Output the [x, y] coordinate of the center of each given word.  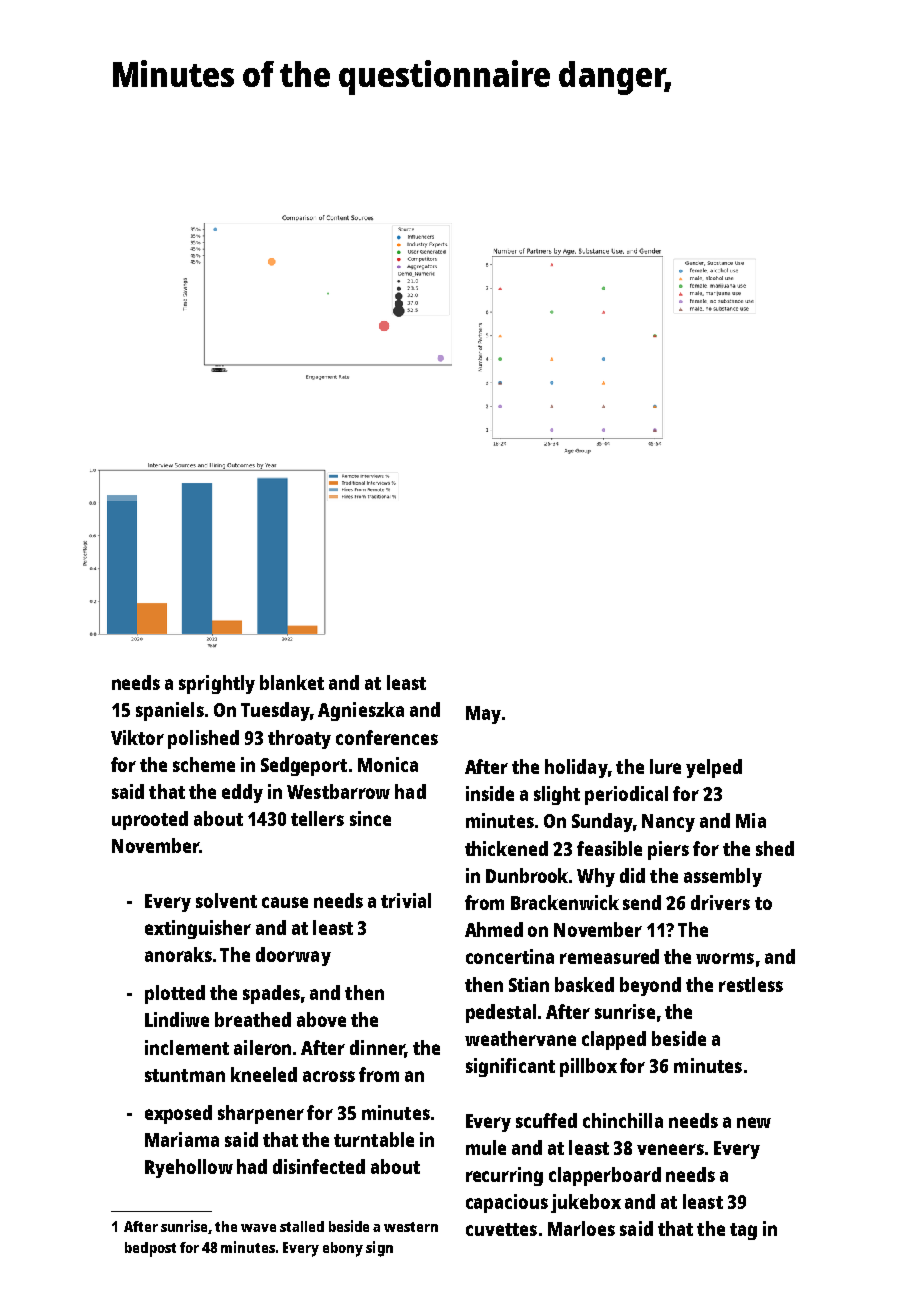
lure [665, 766]
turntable [374, 1139]
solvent [226, 900]
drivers [720, 902]
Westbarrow [338, 791]
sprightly [217, 684]
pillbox [588, 1067]
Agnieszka [361, 711]
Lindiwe [177, 1019]
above [321, 1019]
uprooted [150, 820]
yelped [714, 768]
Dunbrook [527, 875]
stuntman [185, 1075]
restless [751, 984]
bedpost [150, 1249]
